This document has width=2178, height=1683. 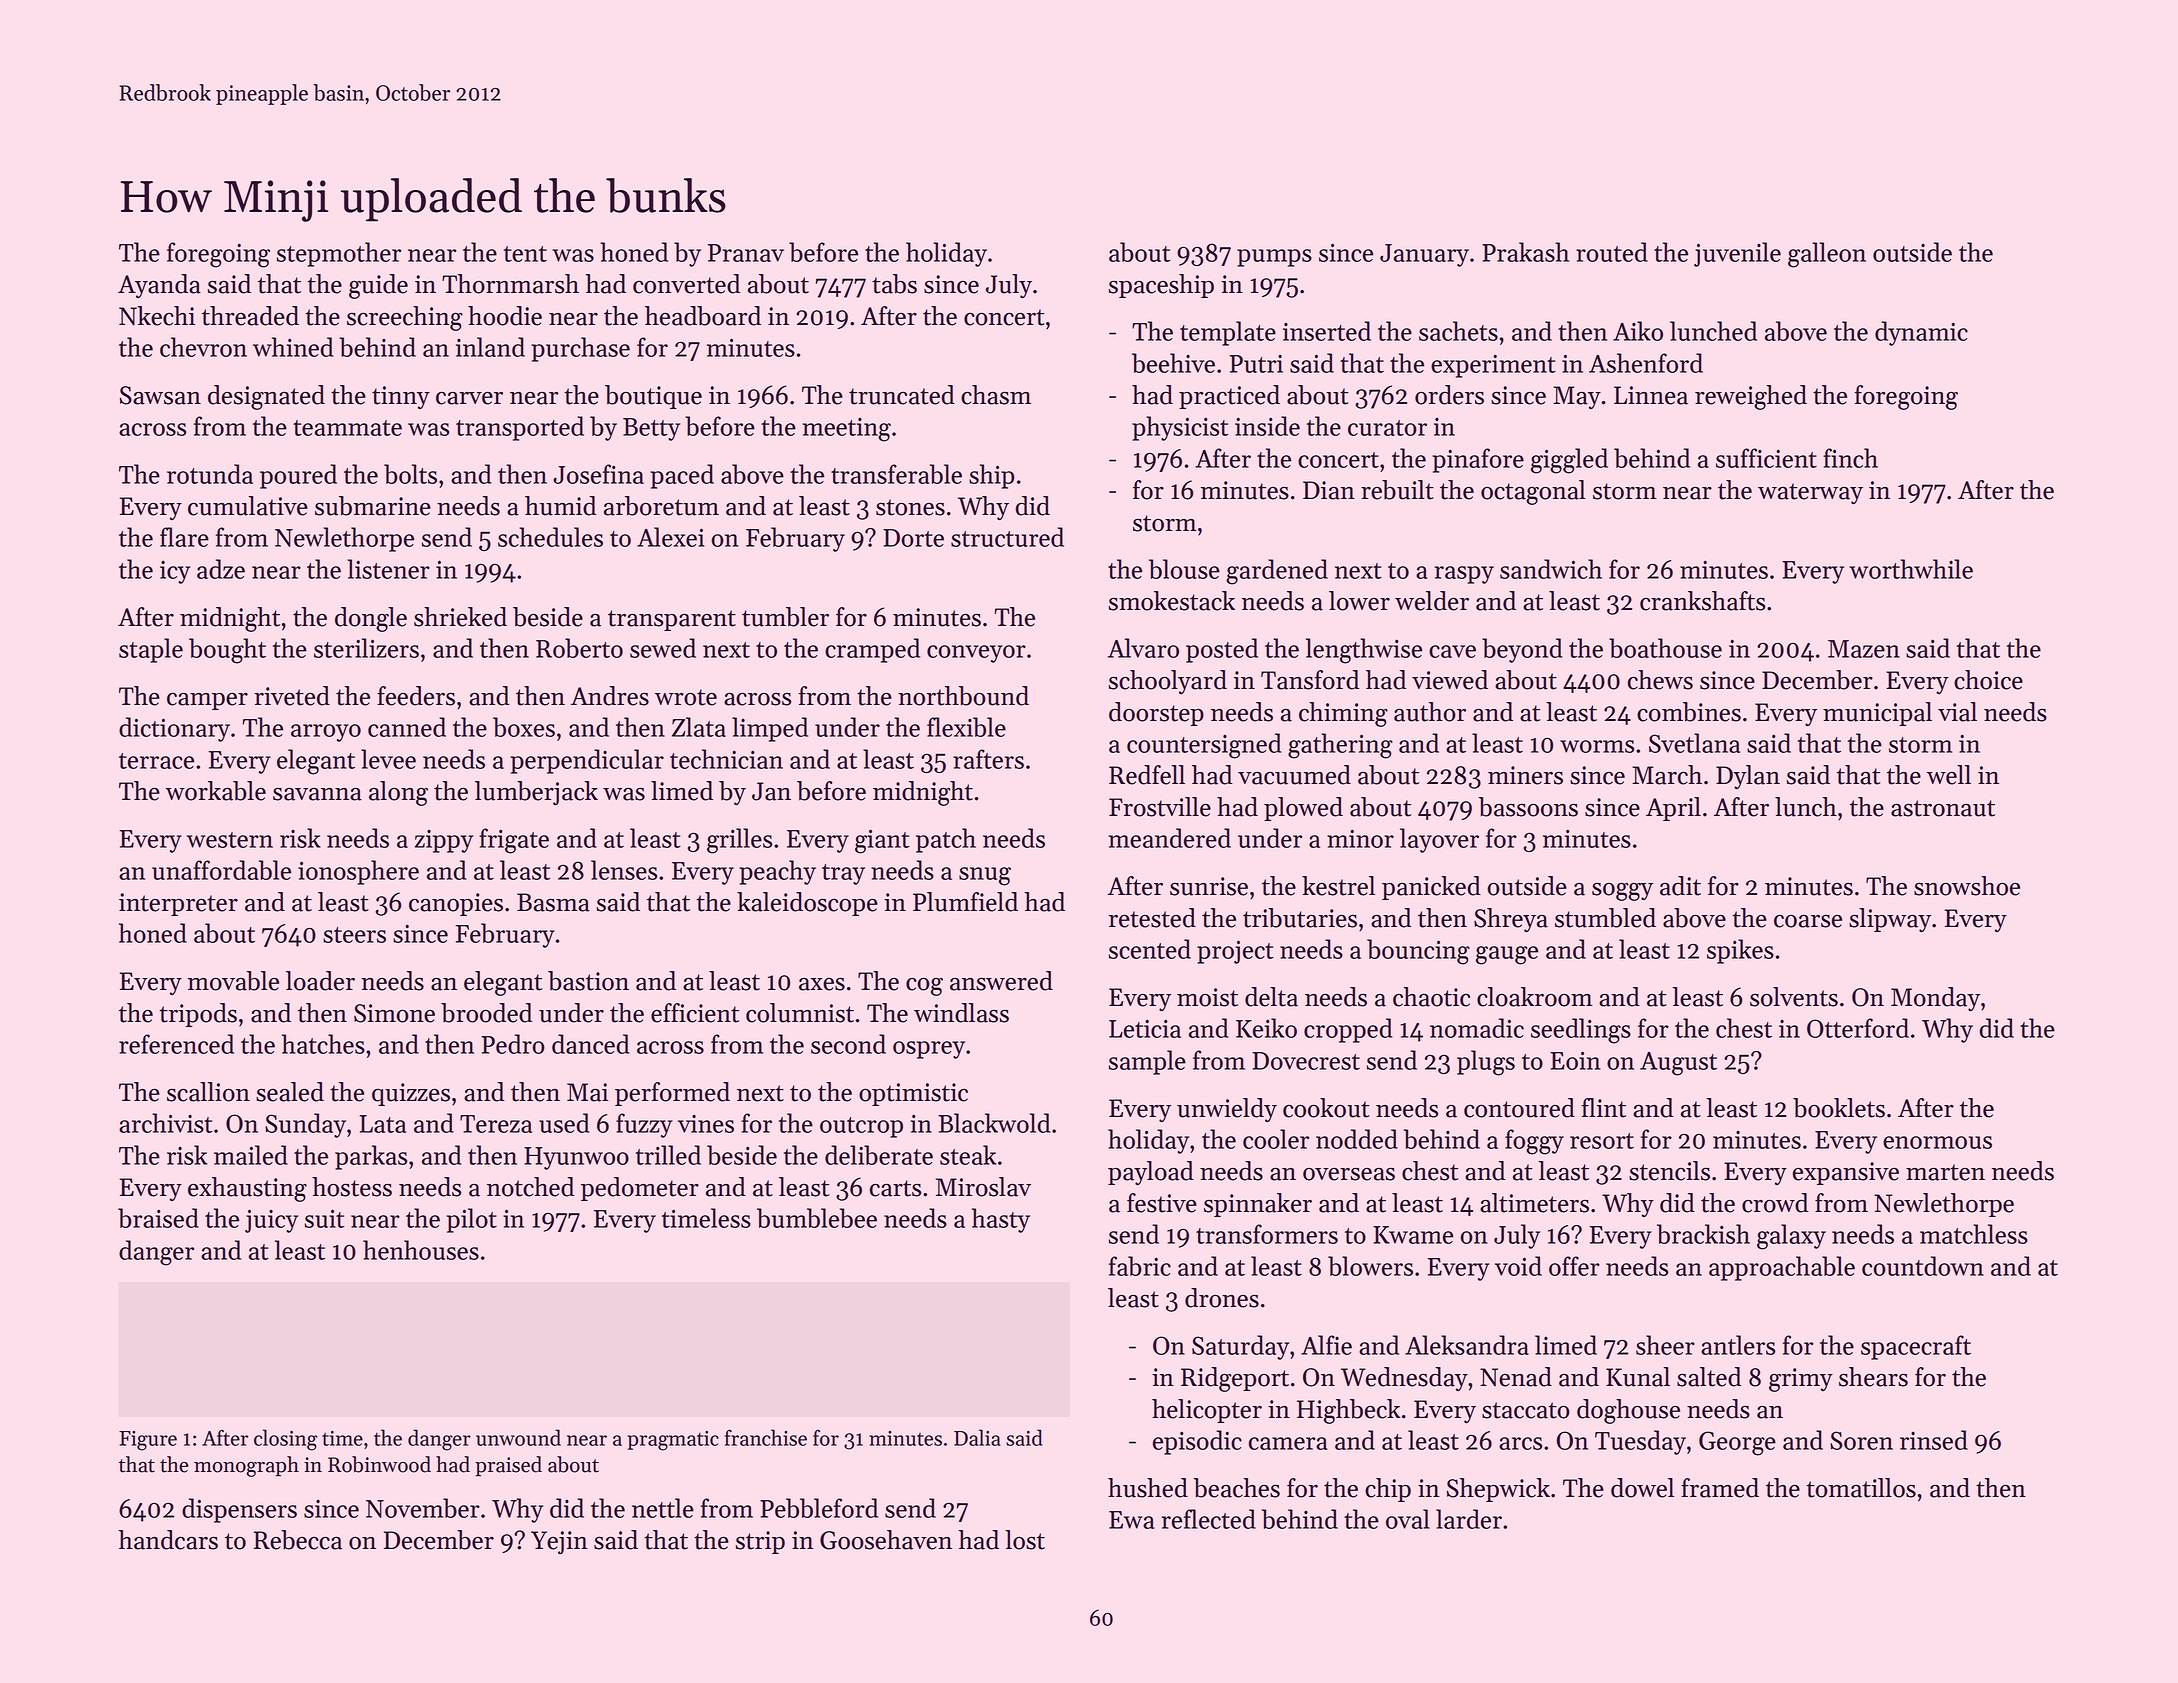 What do you see at coordinates (339, 254) in the document?
I see `stepmother` at bounding box center [339, 254].
